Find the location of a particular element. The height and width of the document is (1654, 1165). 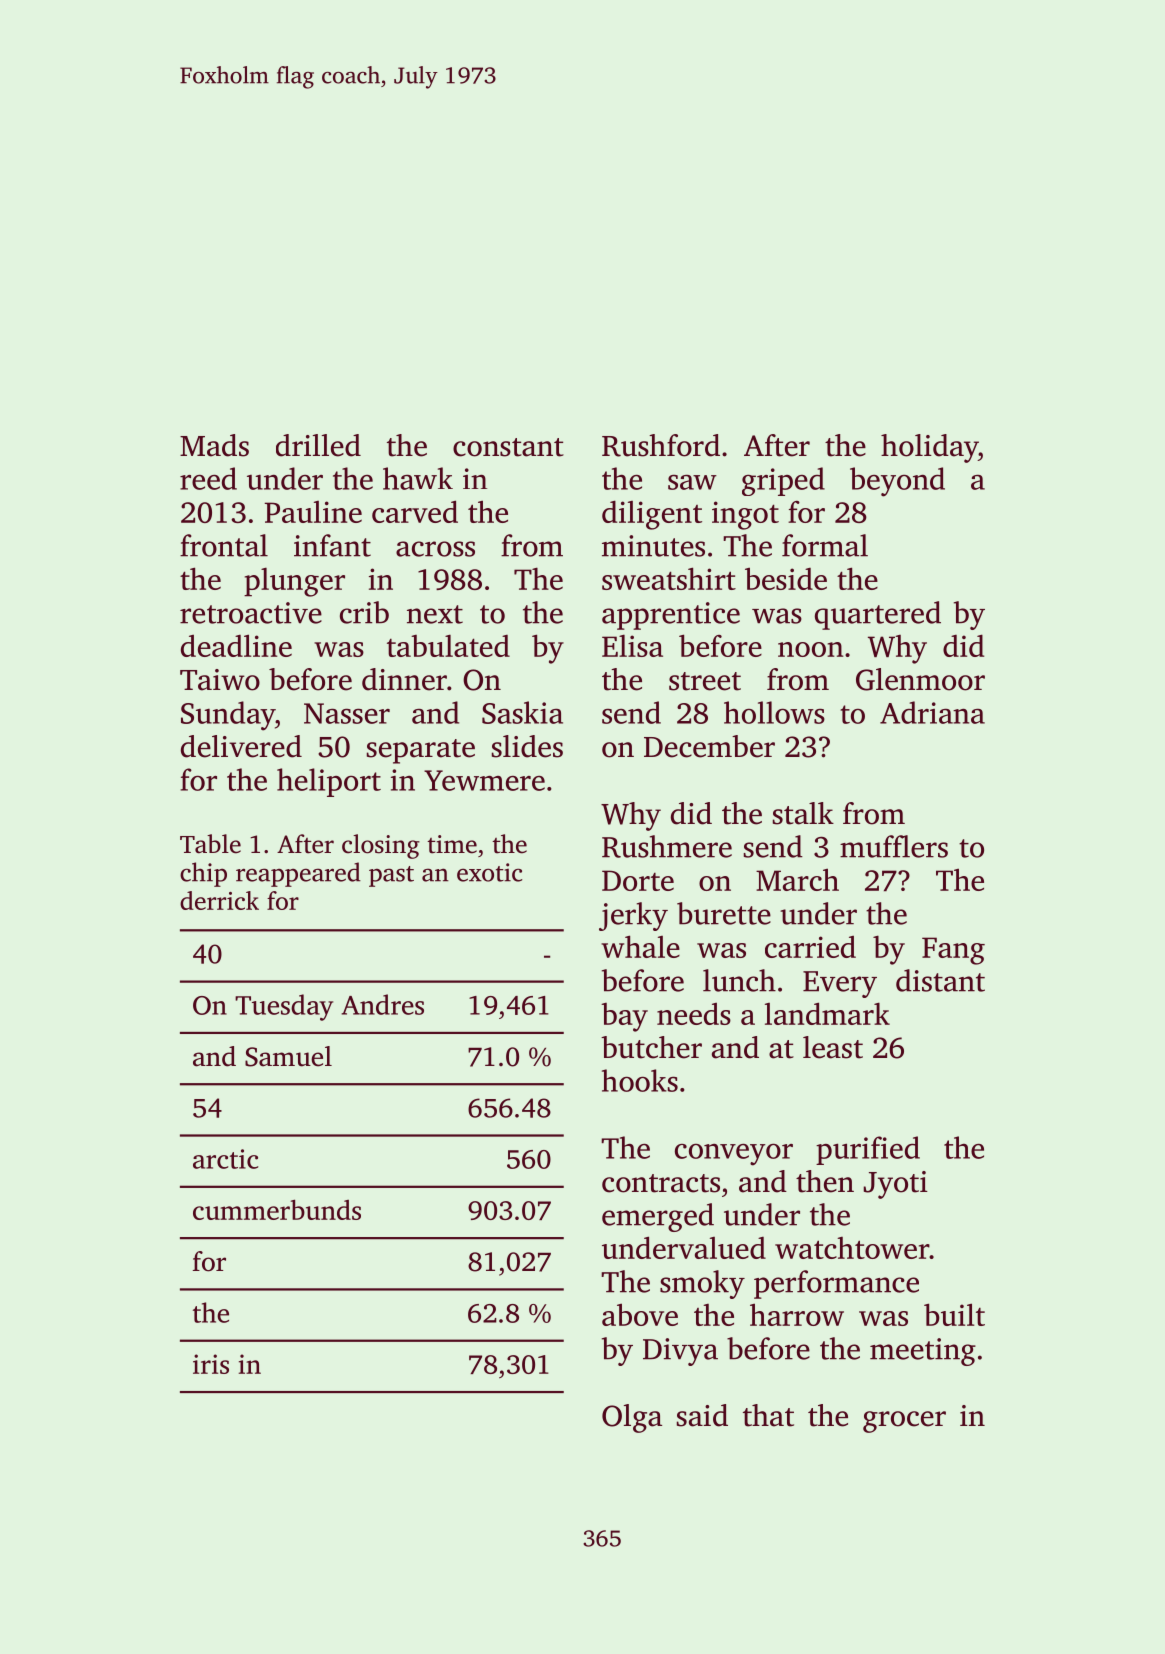

meeting is located at coordinates (923, 1352).
